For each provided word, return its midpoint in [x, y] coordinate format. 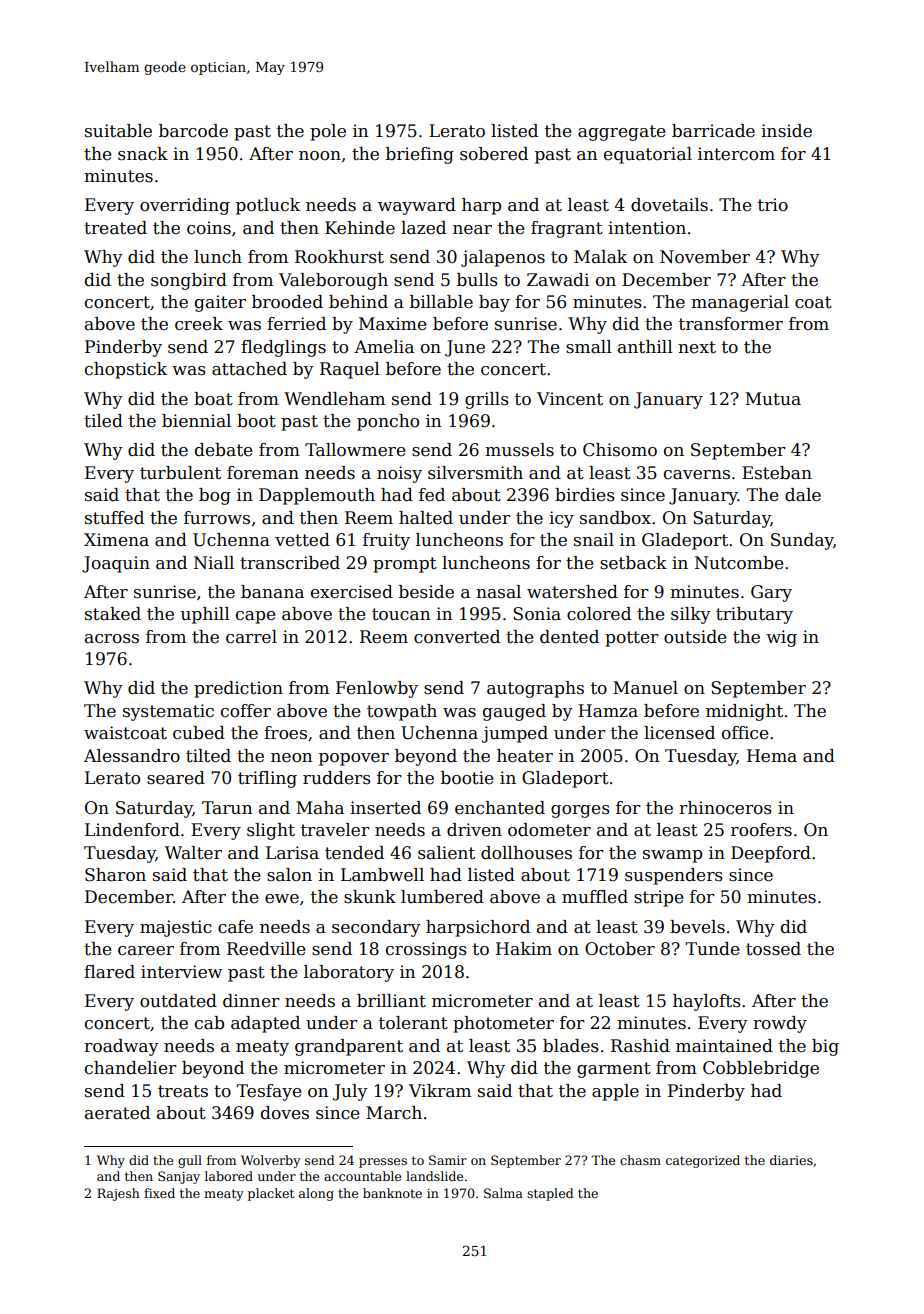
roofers [761, 830]
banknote [392, 1193]
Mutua [773, 399]
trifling [267, 779]
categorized [703, 1161]
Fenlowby [377, 689]
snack [143, 154]
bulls [477, 280]
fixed [159, 1193]
